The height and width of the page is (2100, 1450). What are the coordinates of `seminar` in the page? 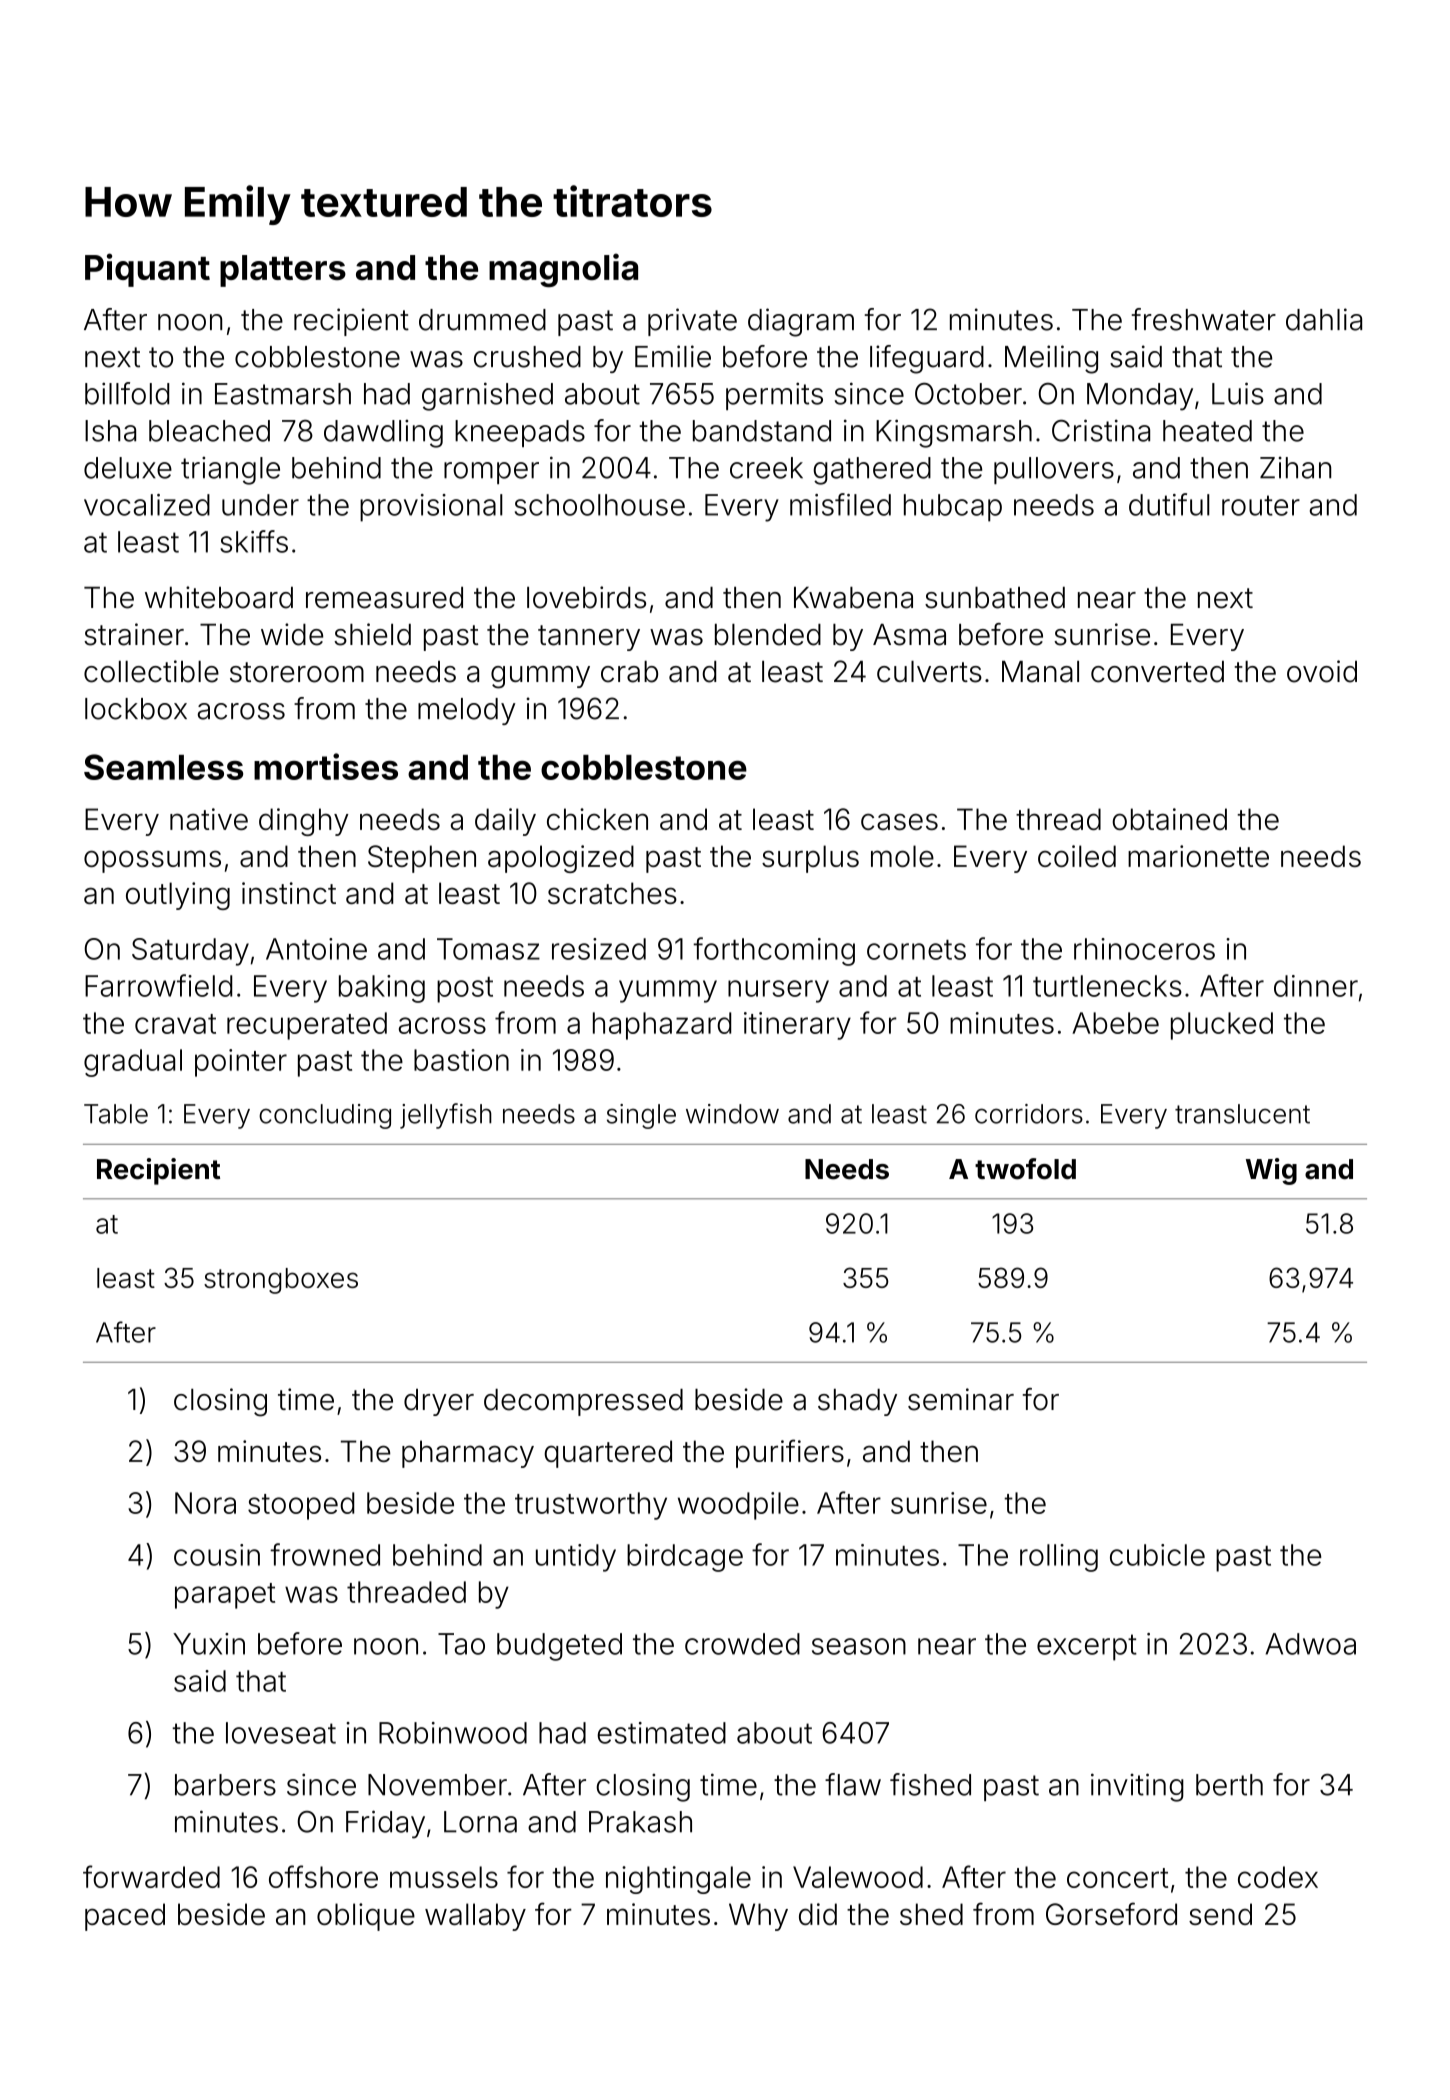 It's located at (961, 1399).
